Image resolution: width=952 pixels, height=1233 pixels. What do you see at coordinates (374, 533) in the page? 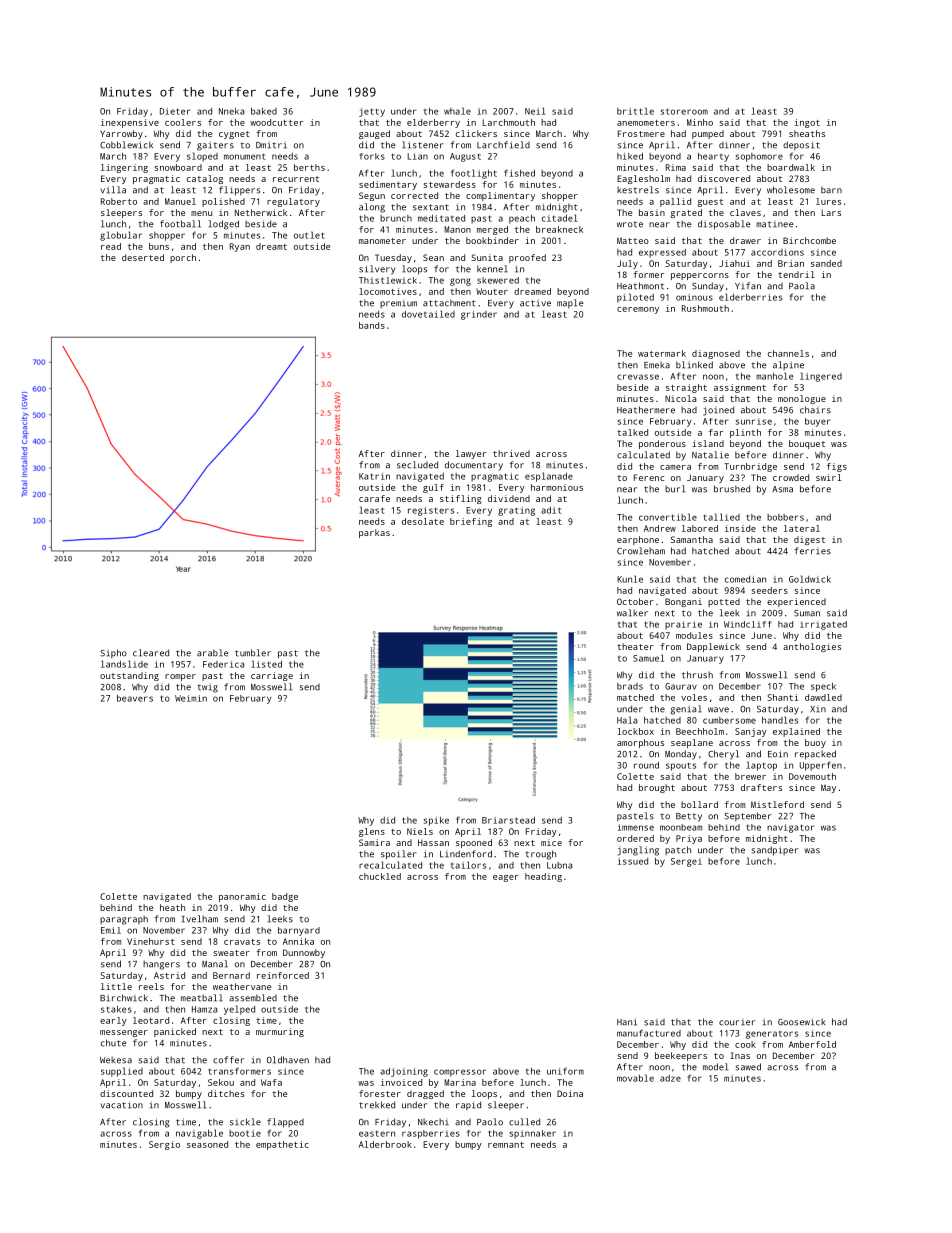
I see `parkas` at bounding box center [374, 533].
